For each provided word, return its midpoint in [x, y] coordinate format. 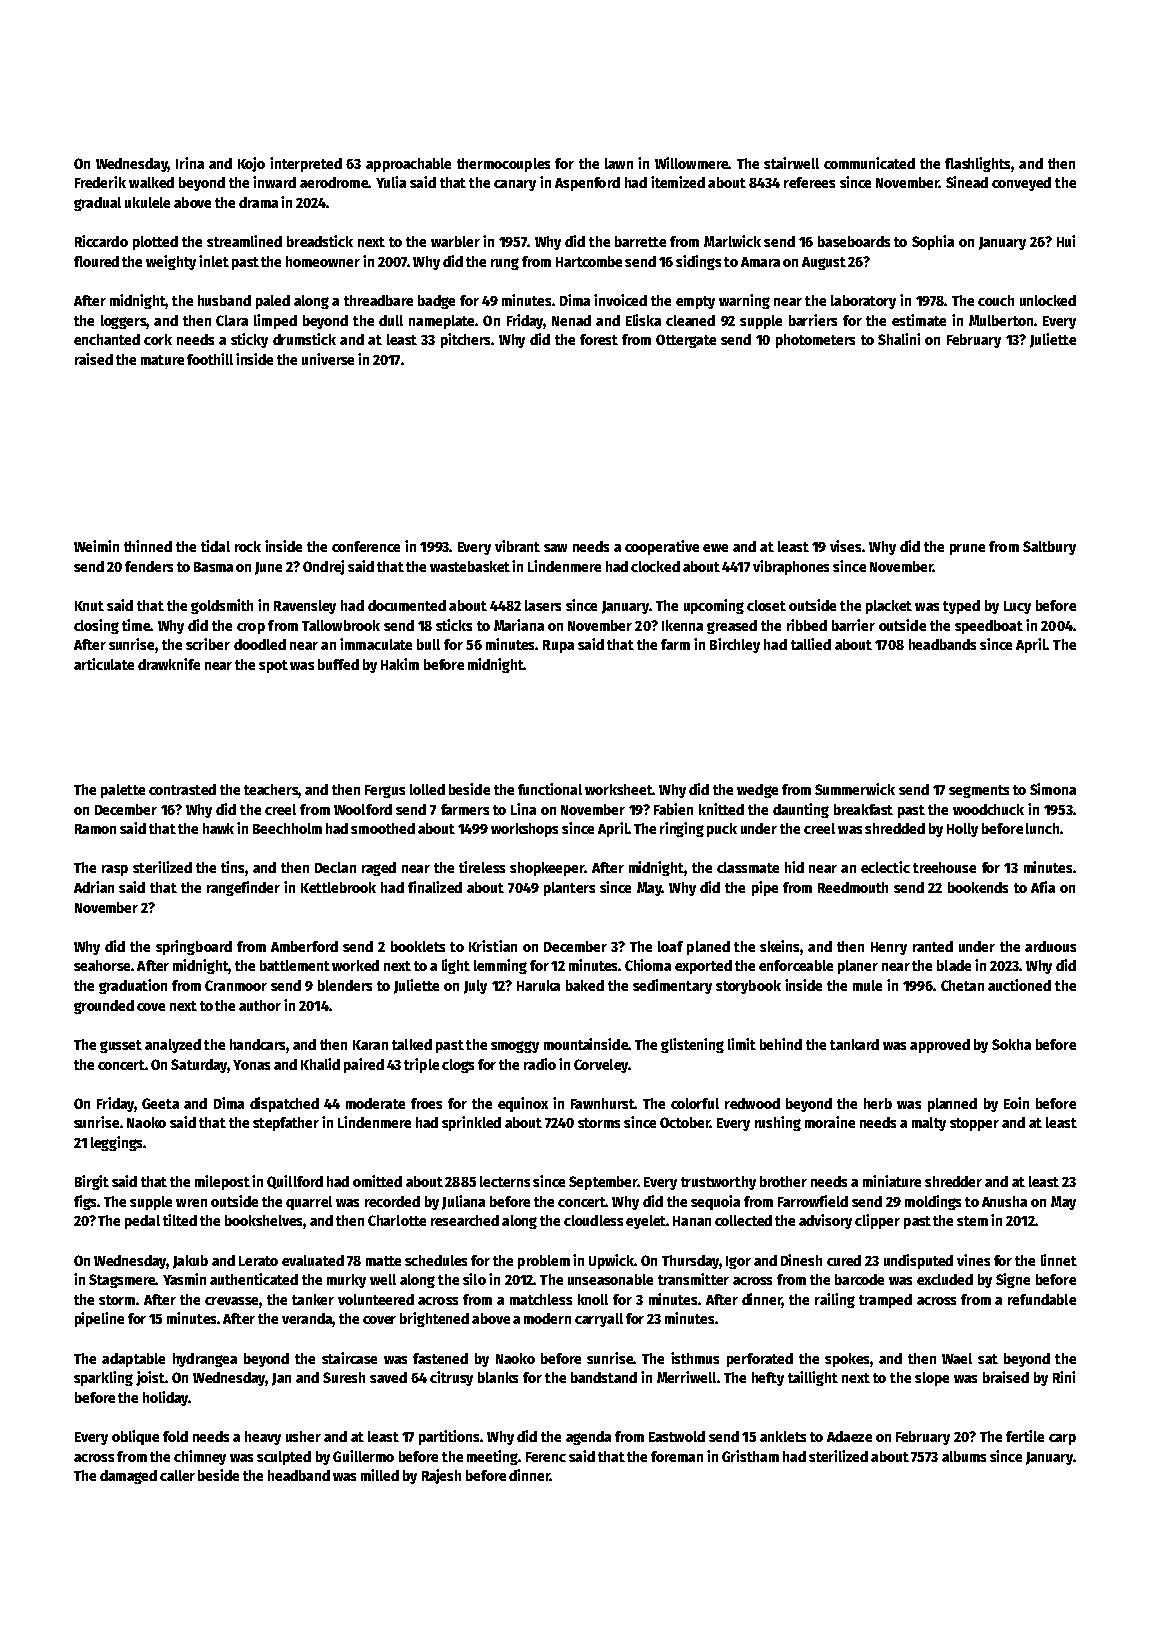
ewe [715, 548]
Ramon [95, 829]
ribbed [807, 625]
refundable [1042, 1299]
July [475, 987]
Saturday [199, 1066]
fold [175, 1436]
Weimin [96, 546]
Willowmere [692, 163]
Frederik [100, 182]
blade [954, 965]
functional [550, 789]
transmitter [693, 1279]
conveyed [1021, 184]
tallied [811, 644]
